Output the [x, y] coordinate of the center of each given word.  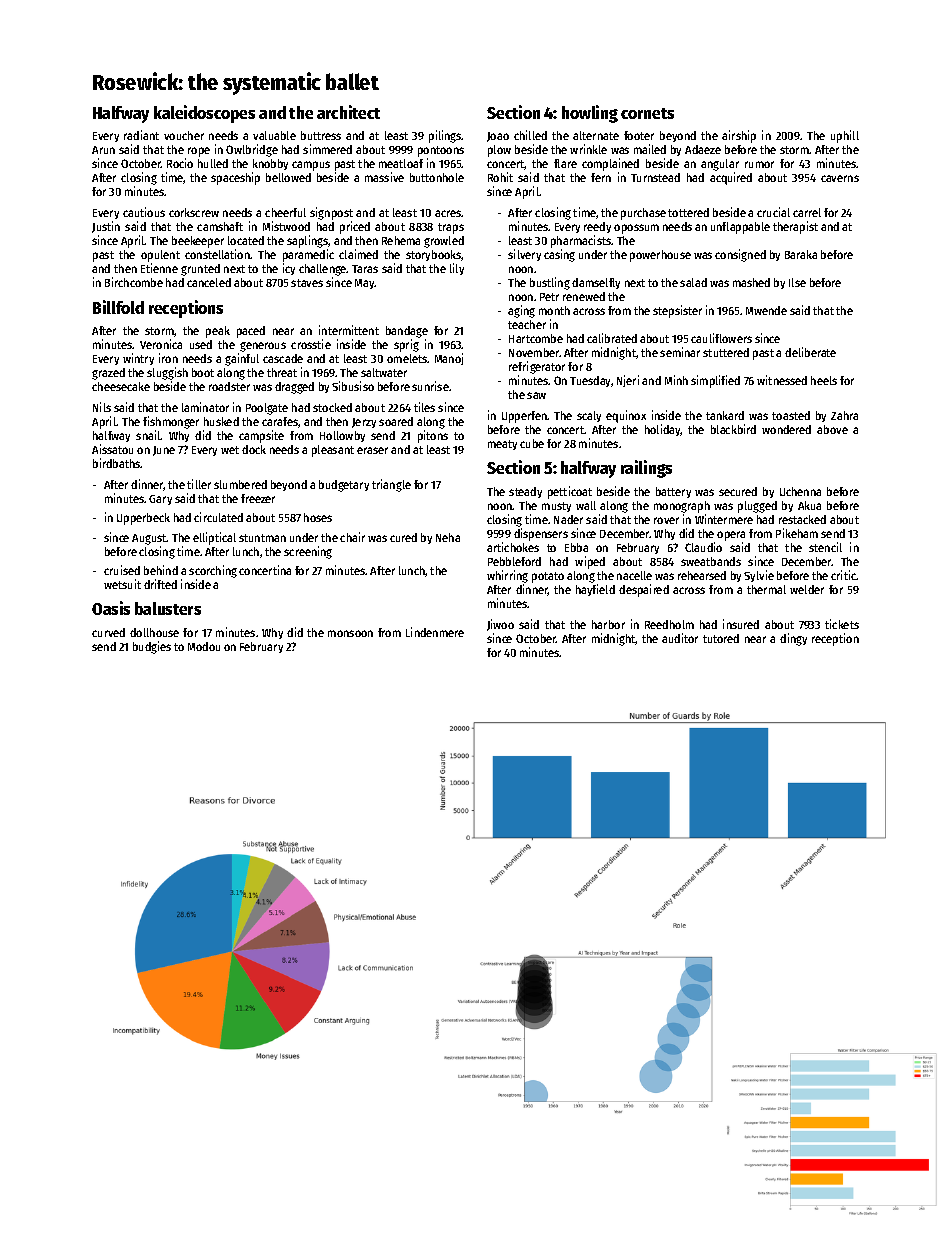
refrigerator [537, 367]
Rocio [180, 163]
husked [221, 421]
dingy [793, 639]
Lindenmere [435, 632]
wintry [138, 359]
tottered [688, 212]
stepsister [677, 311]
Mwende [766, 310]
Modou [204, 646]
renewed [584, 296]
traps [451, 228]
